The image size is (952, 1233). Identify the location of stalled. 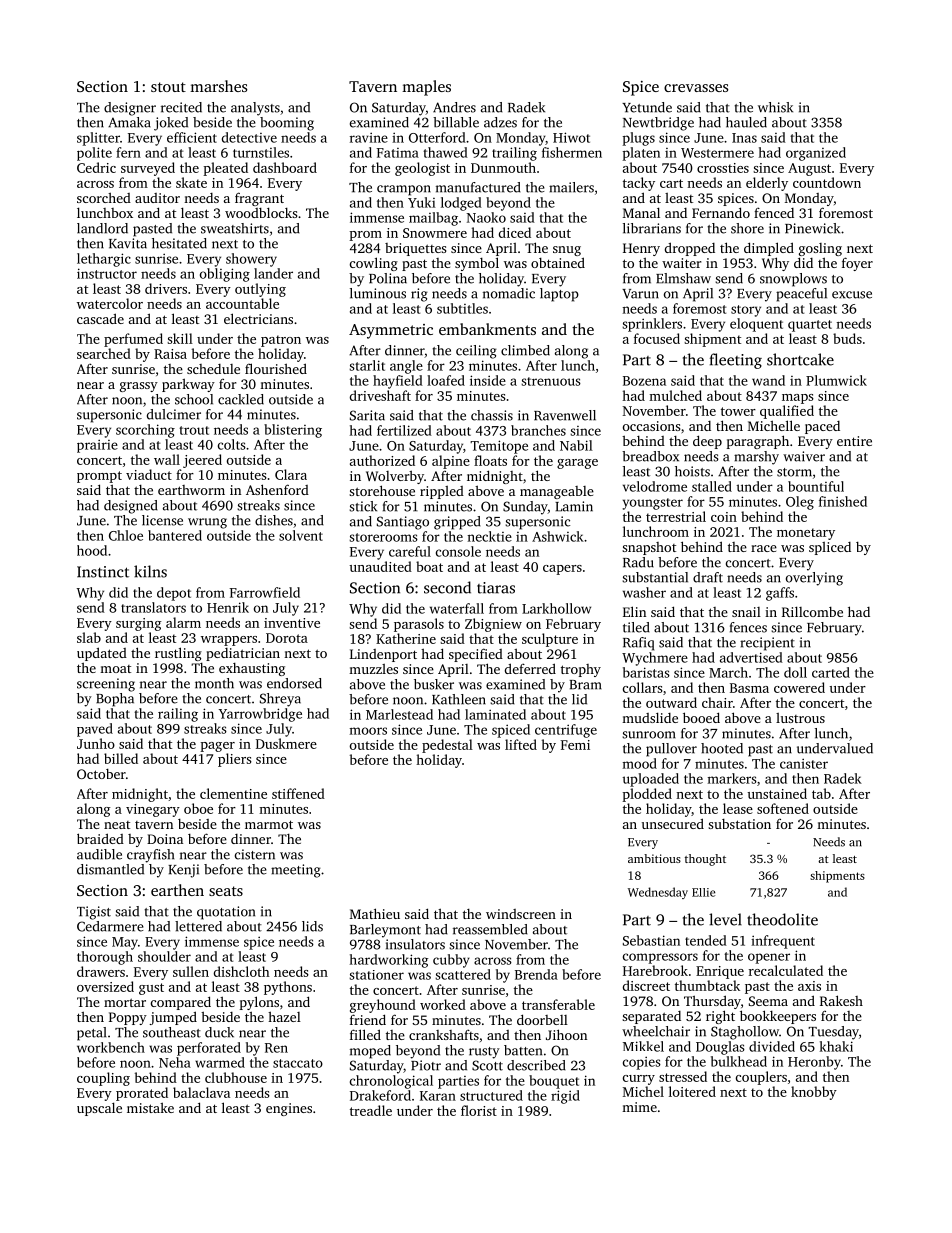
(712, 486).
